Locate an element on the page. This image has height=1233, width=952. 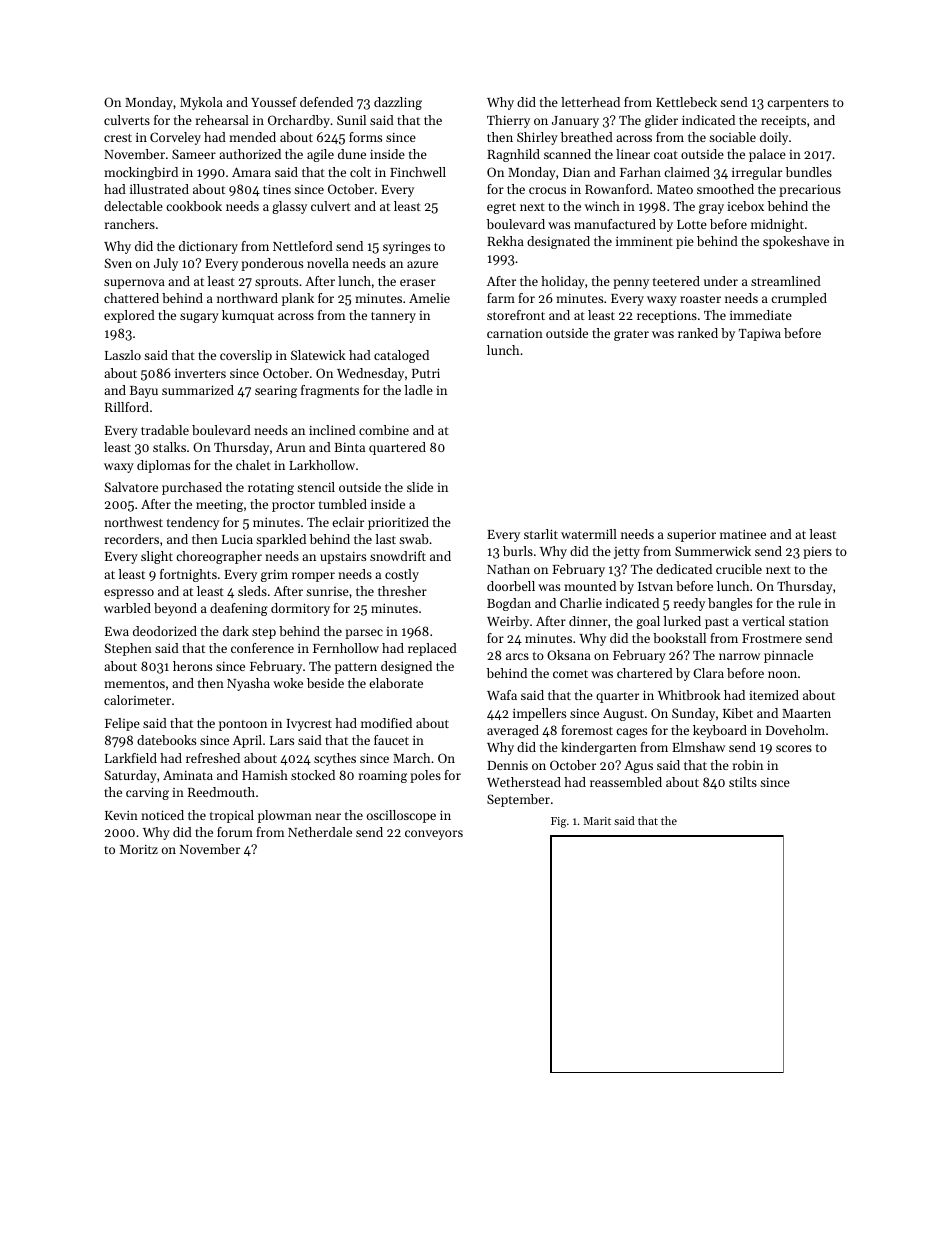
Moritz is located at coordinates (139, 849).
